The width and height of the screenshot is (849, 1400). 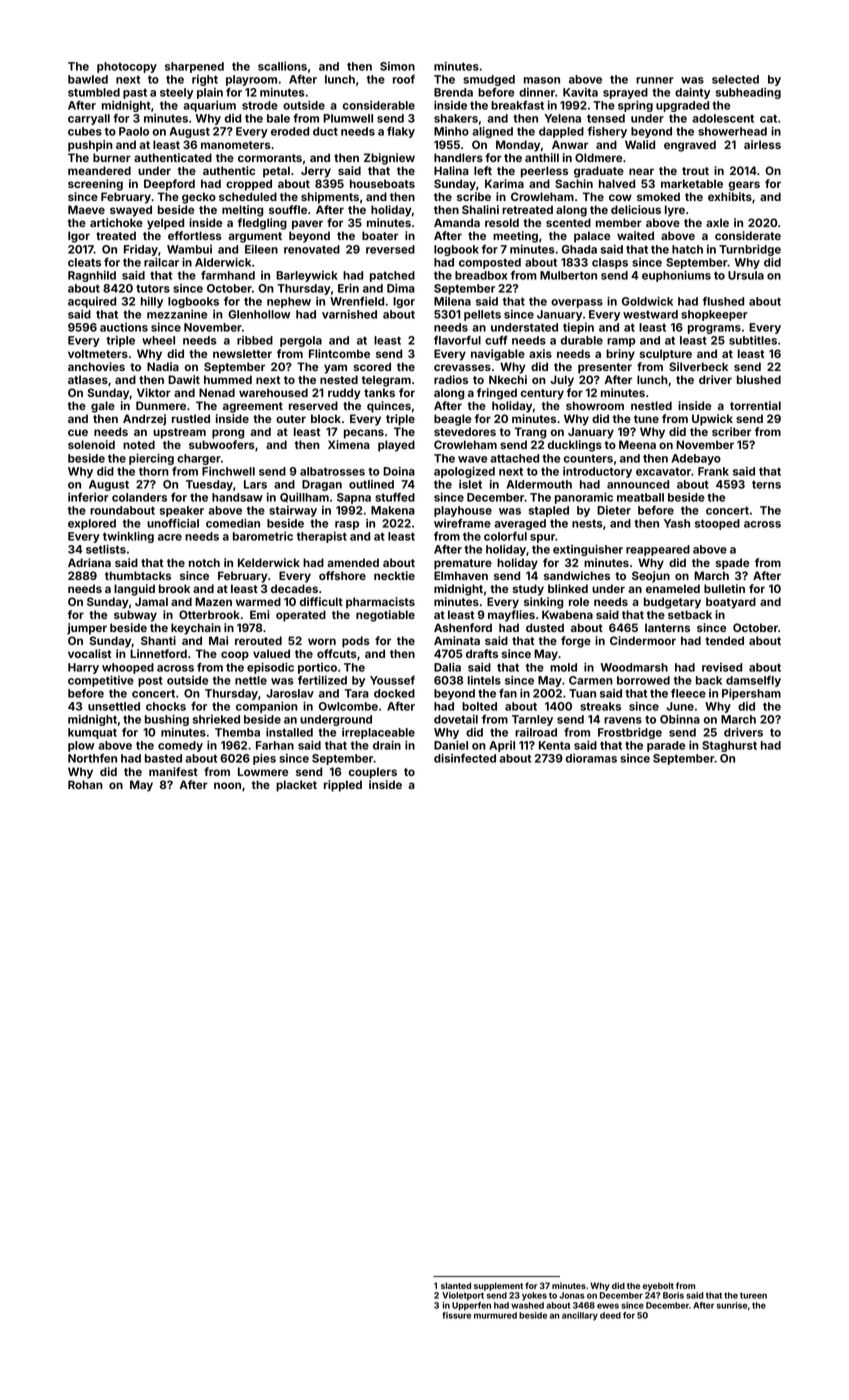 I want to click on manifest, so click(x=173, y=771).
